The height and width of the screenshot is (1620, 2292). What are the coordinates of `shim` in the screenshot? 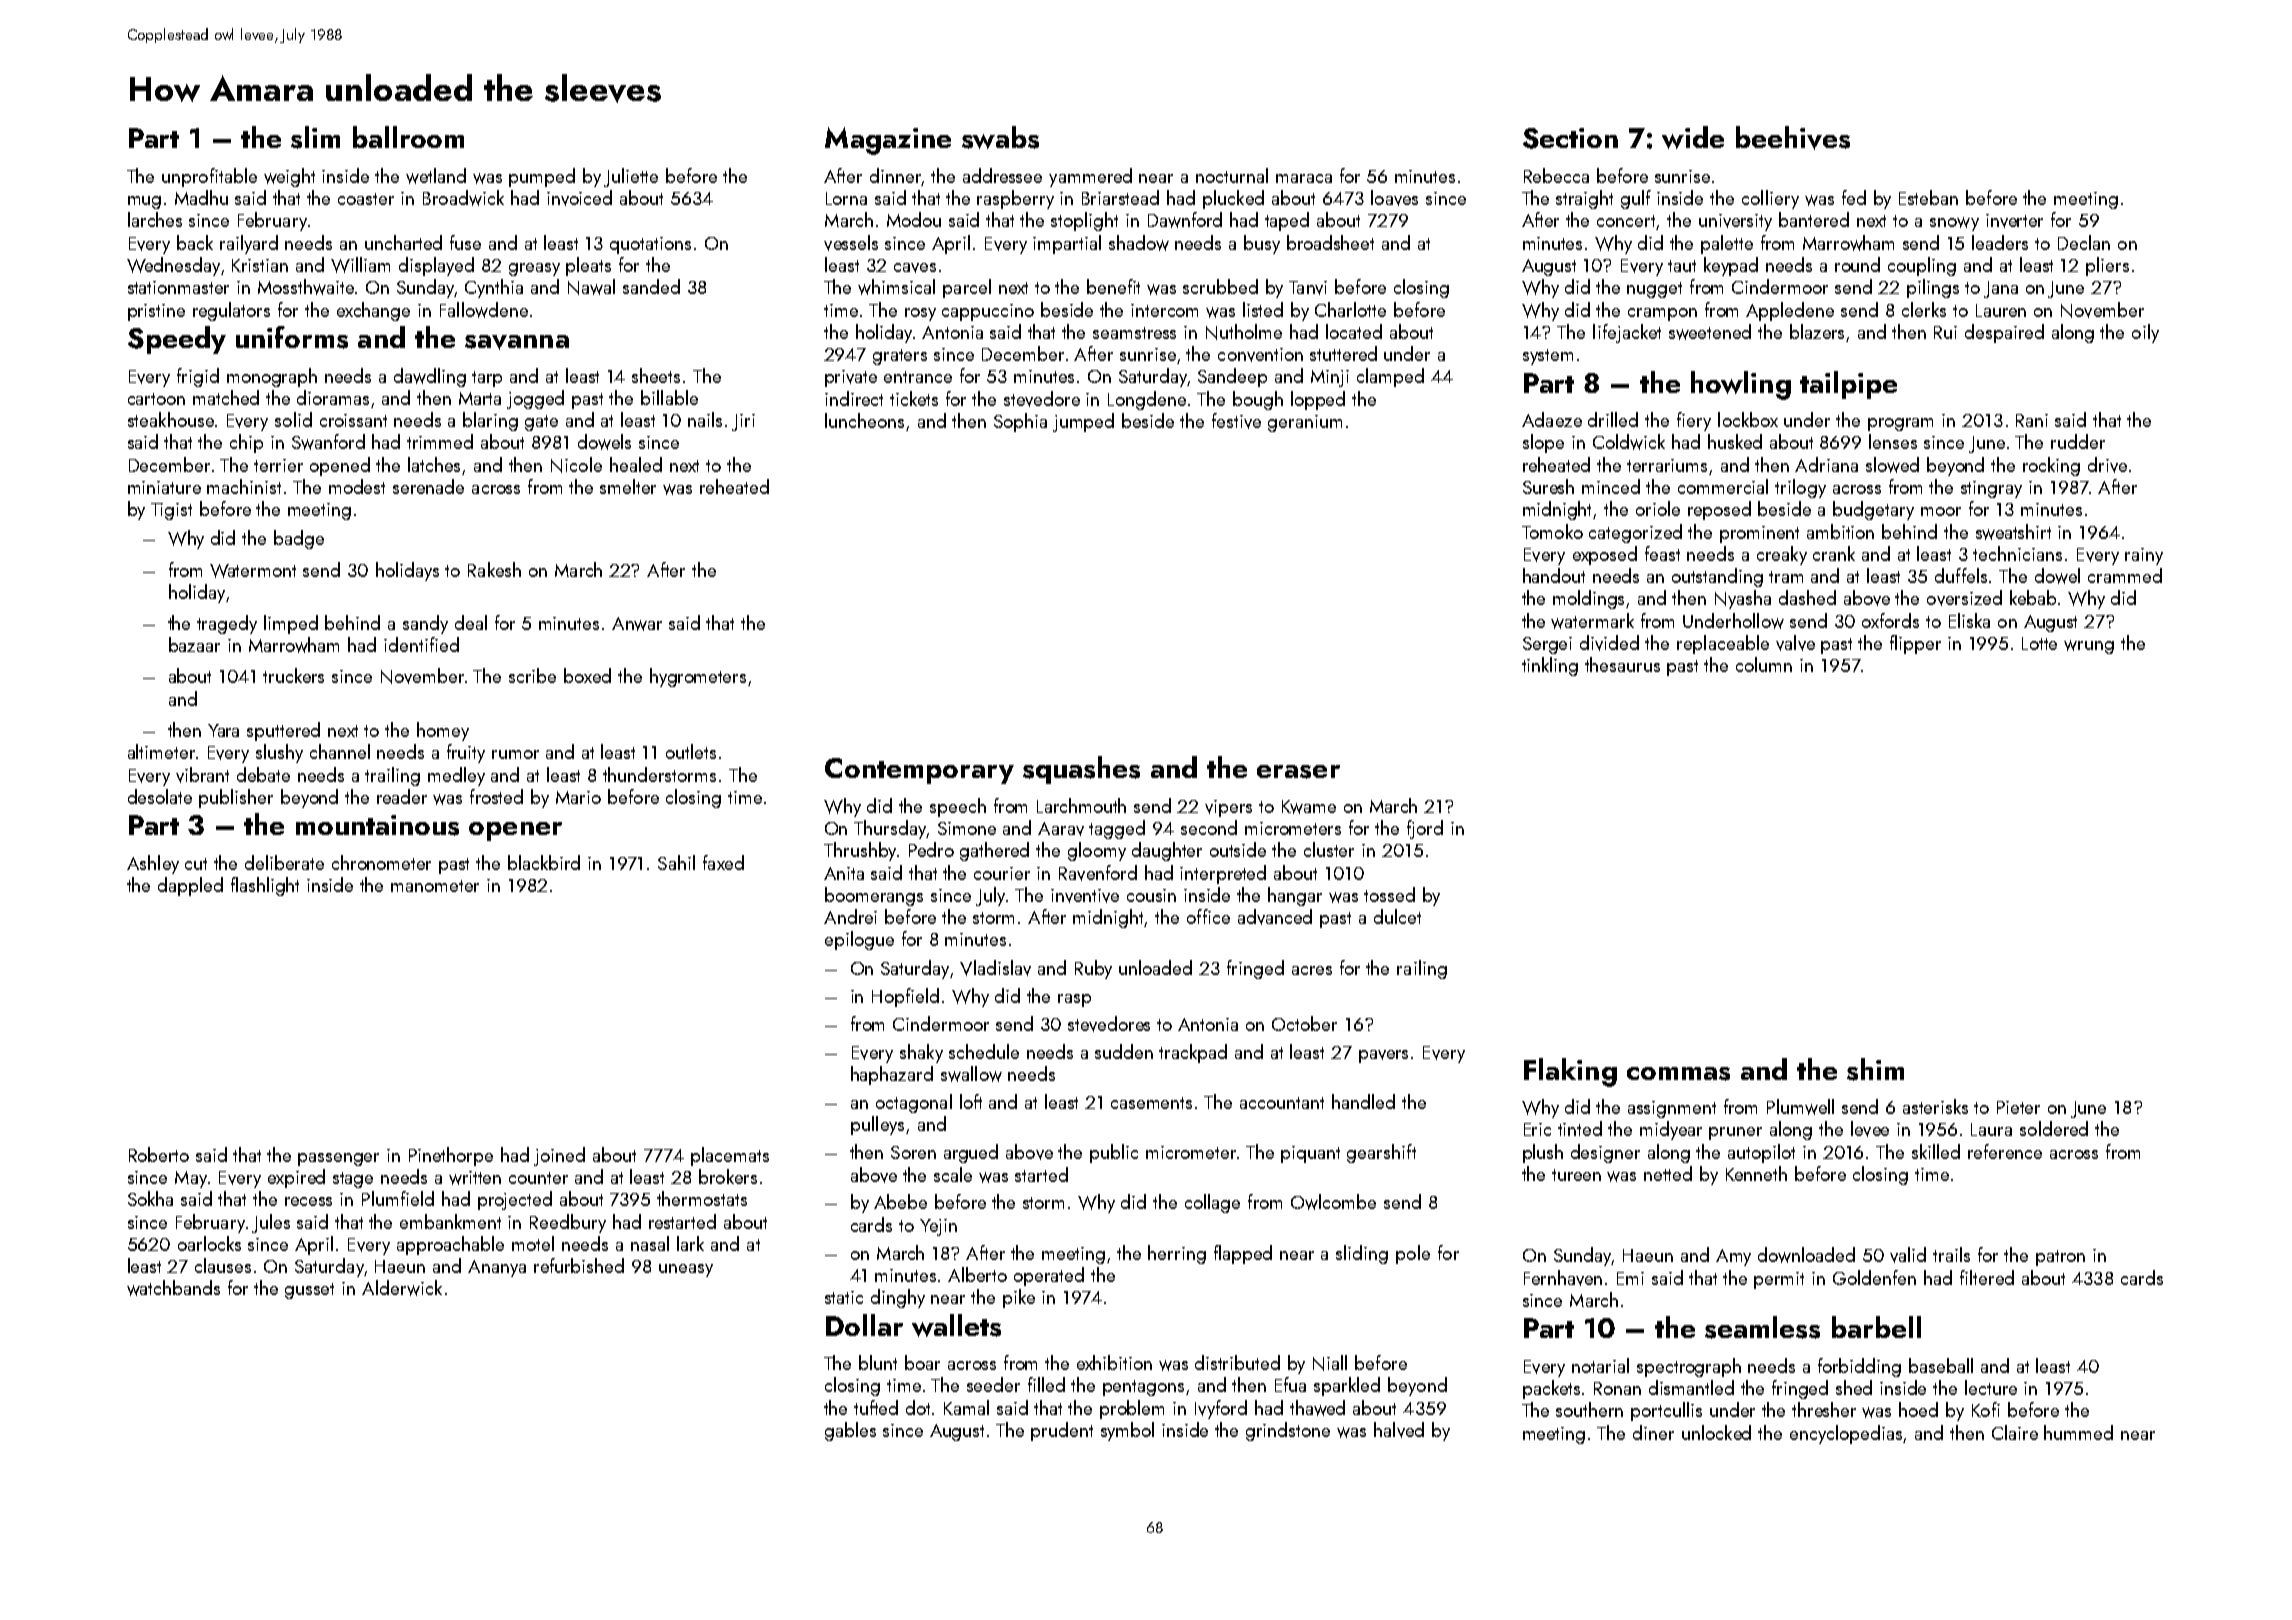 It's located at (1875, 1069).
